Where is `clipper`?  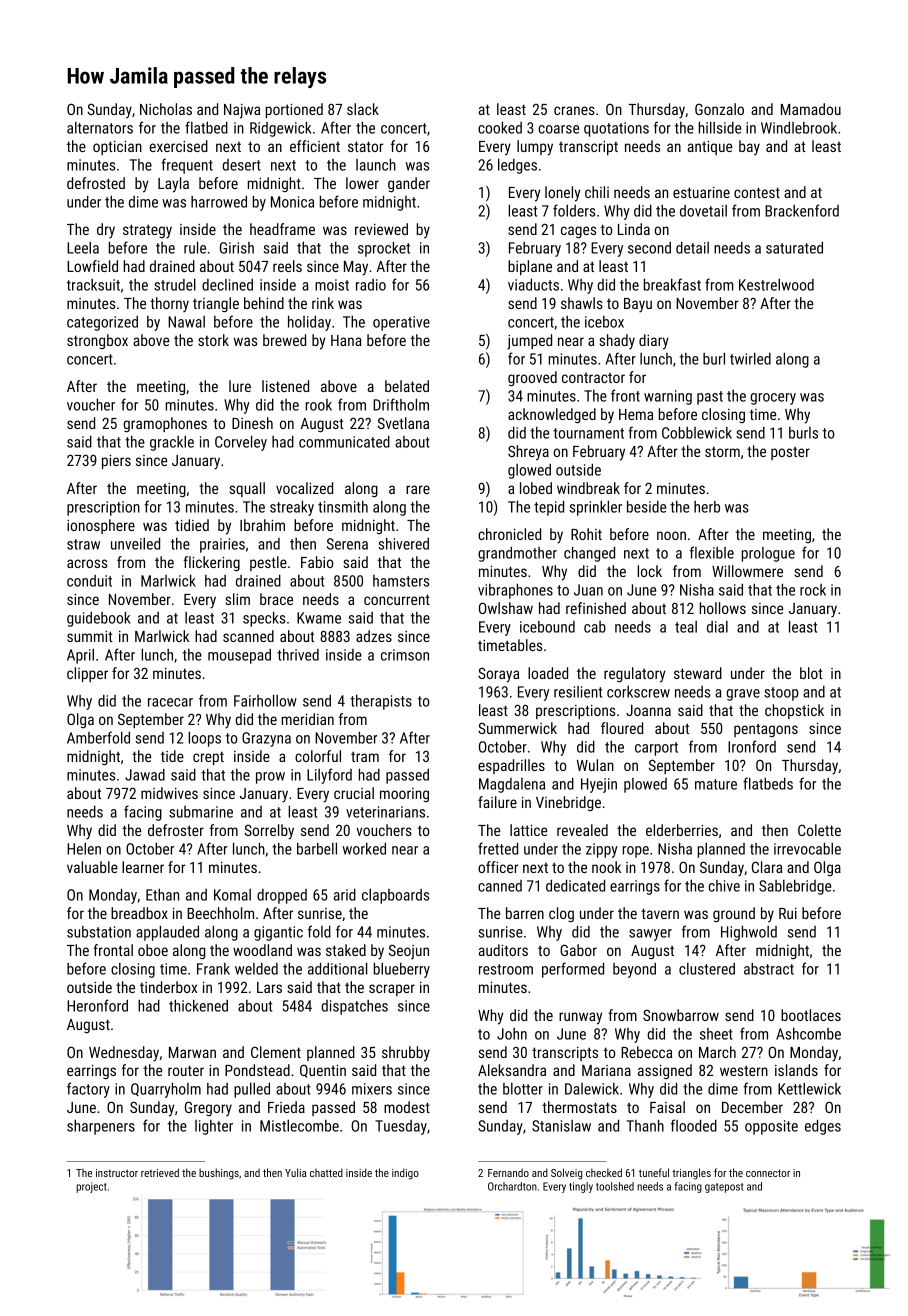 clipper is located at coordinates (87, 674).
